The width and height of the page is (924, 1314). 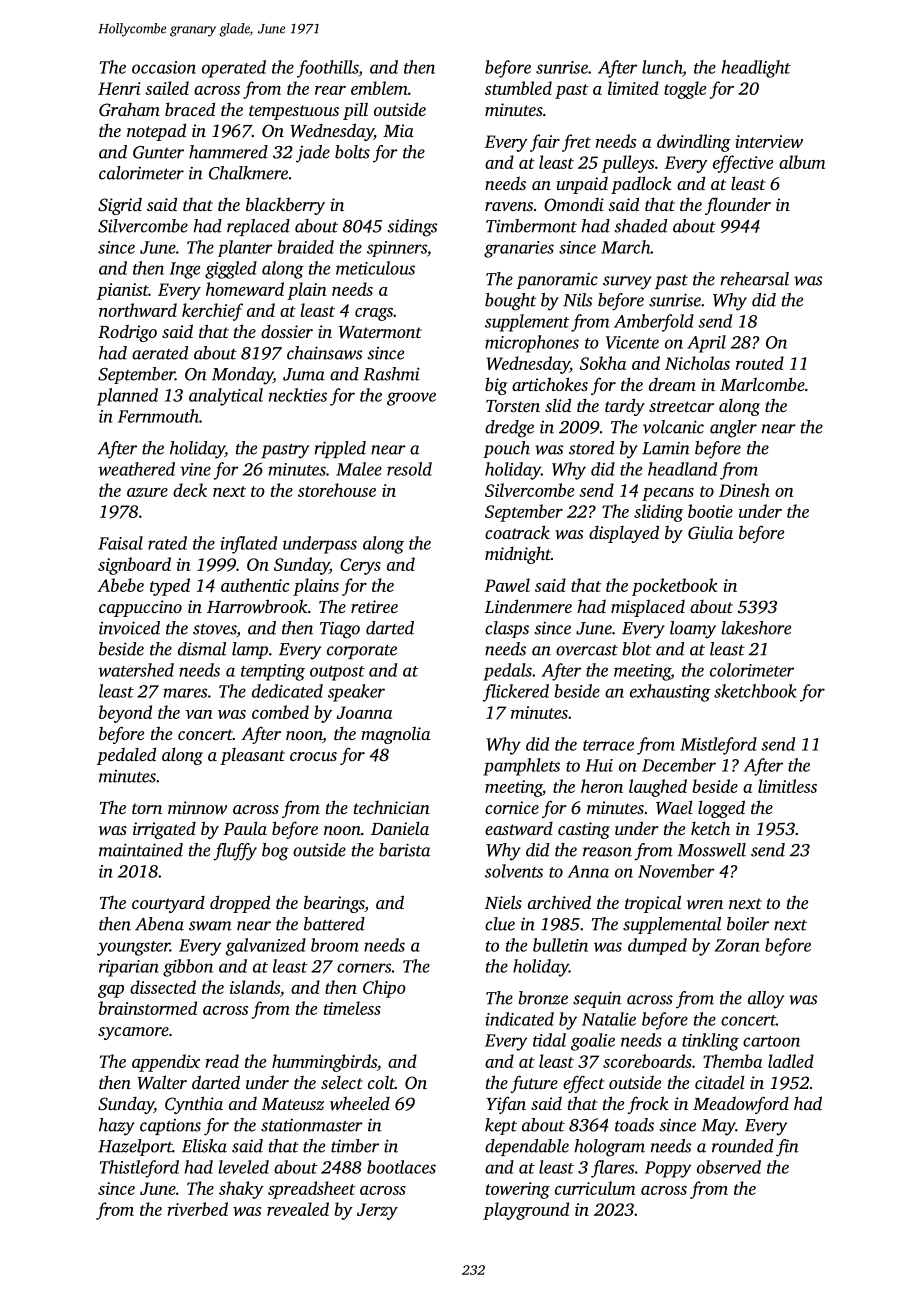 I want to click on lunch, so click(x=662, y=67).
